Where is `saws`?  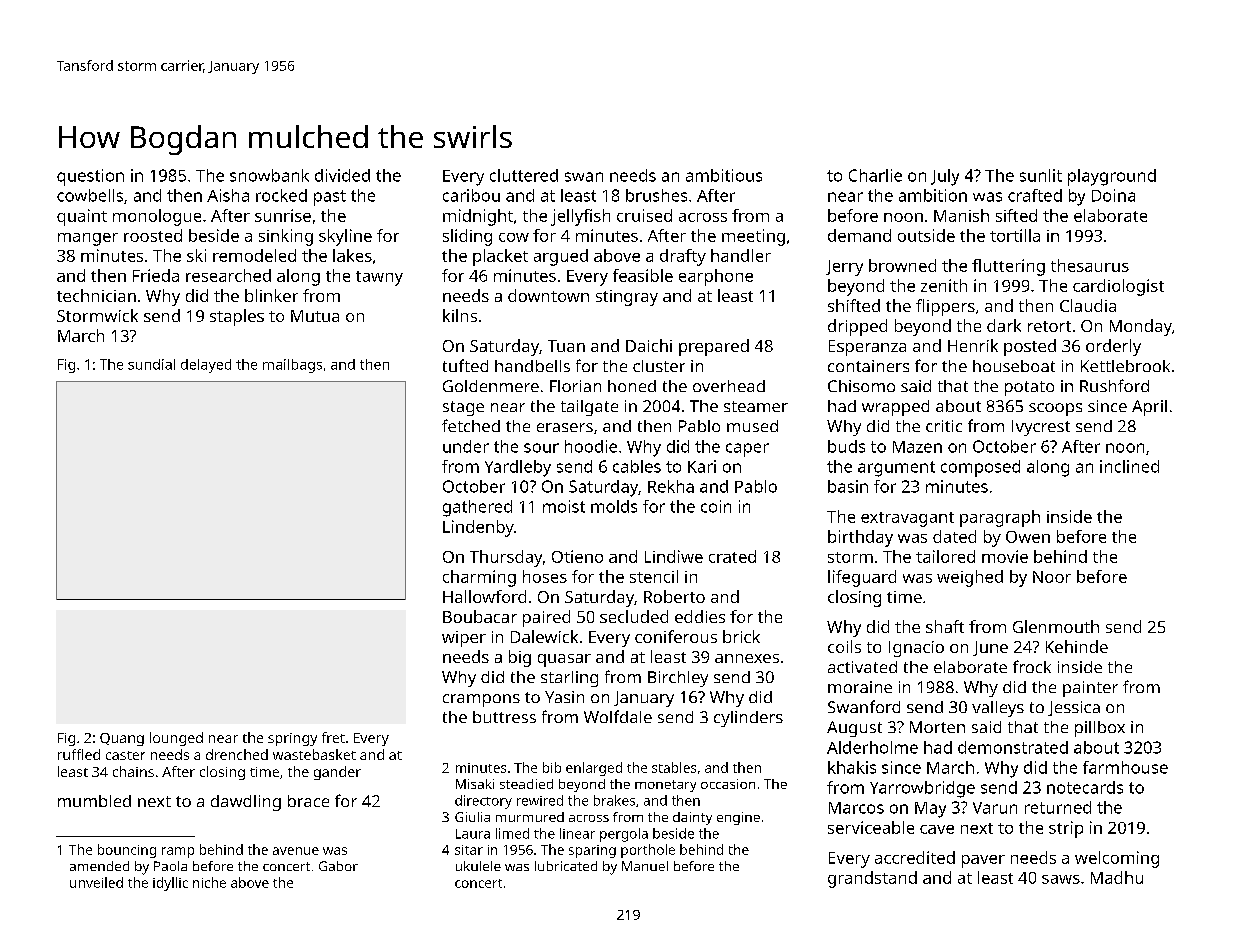
saws is located at coordinates (1061, 879).
